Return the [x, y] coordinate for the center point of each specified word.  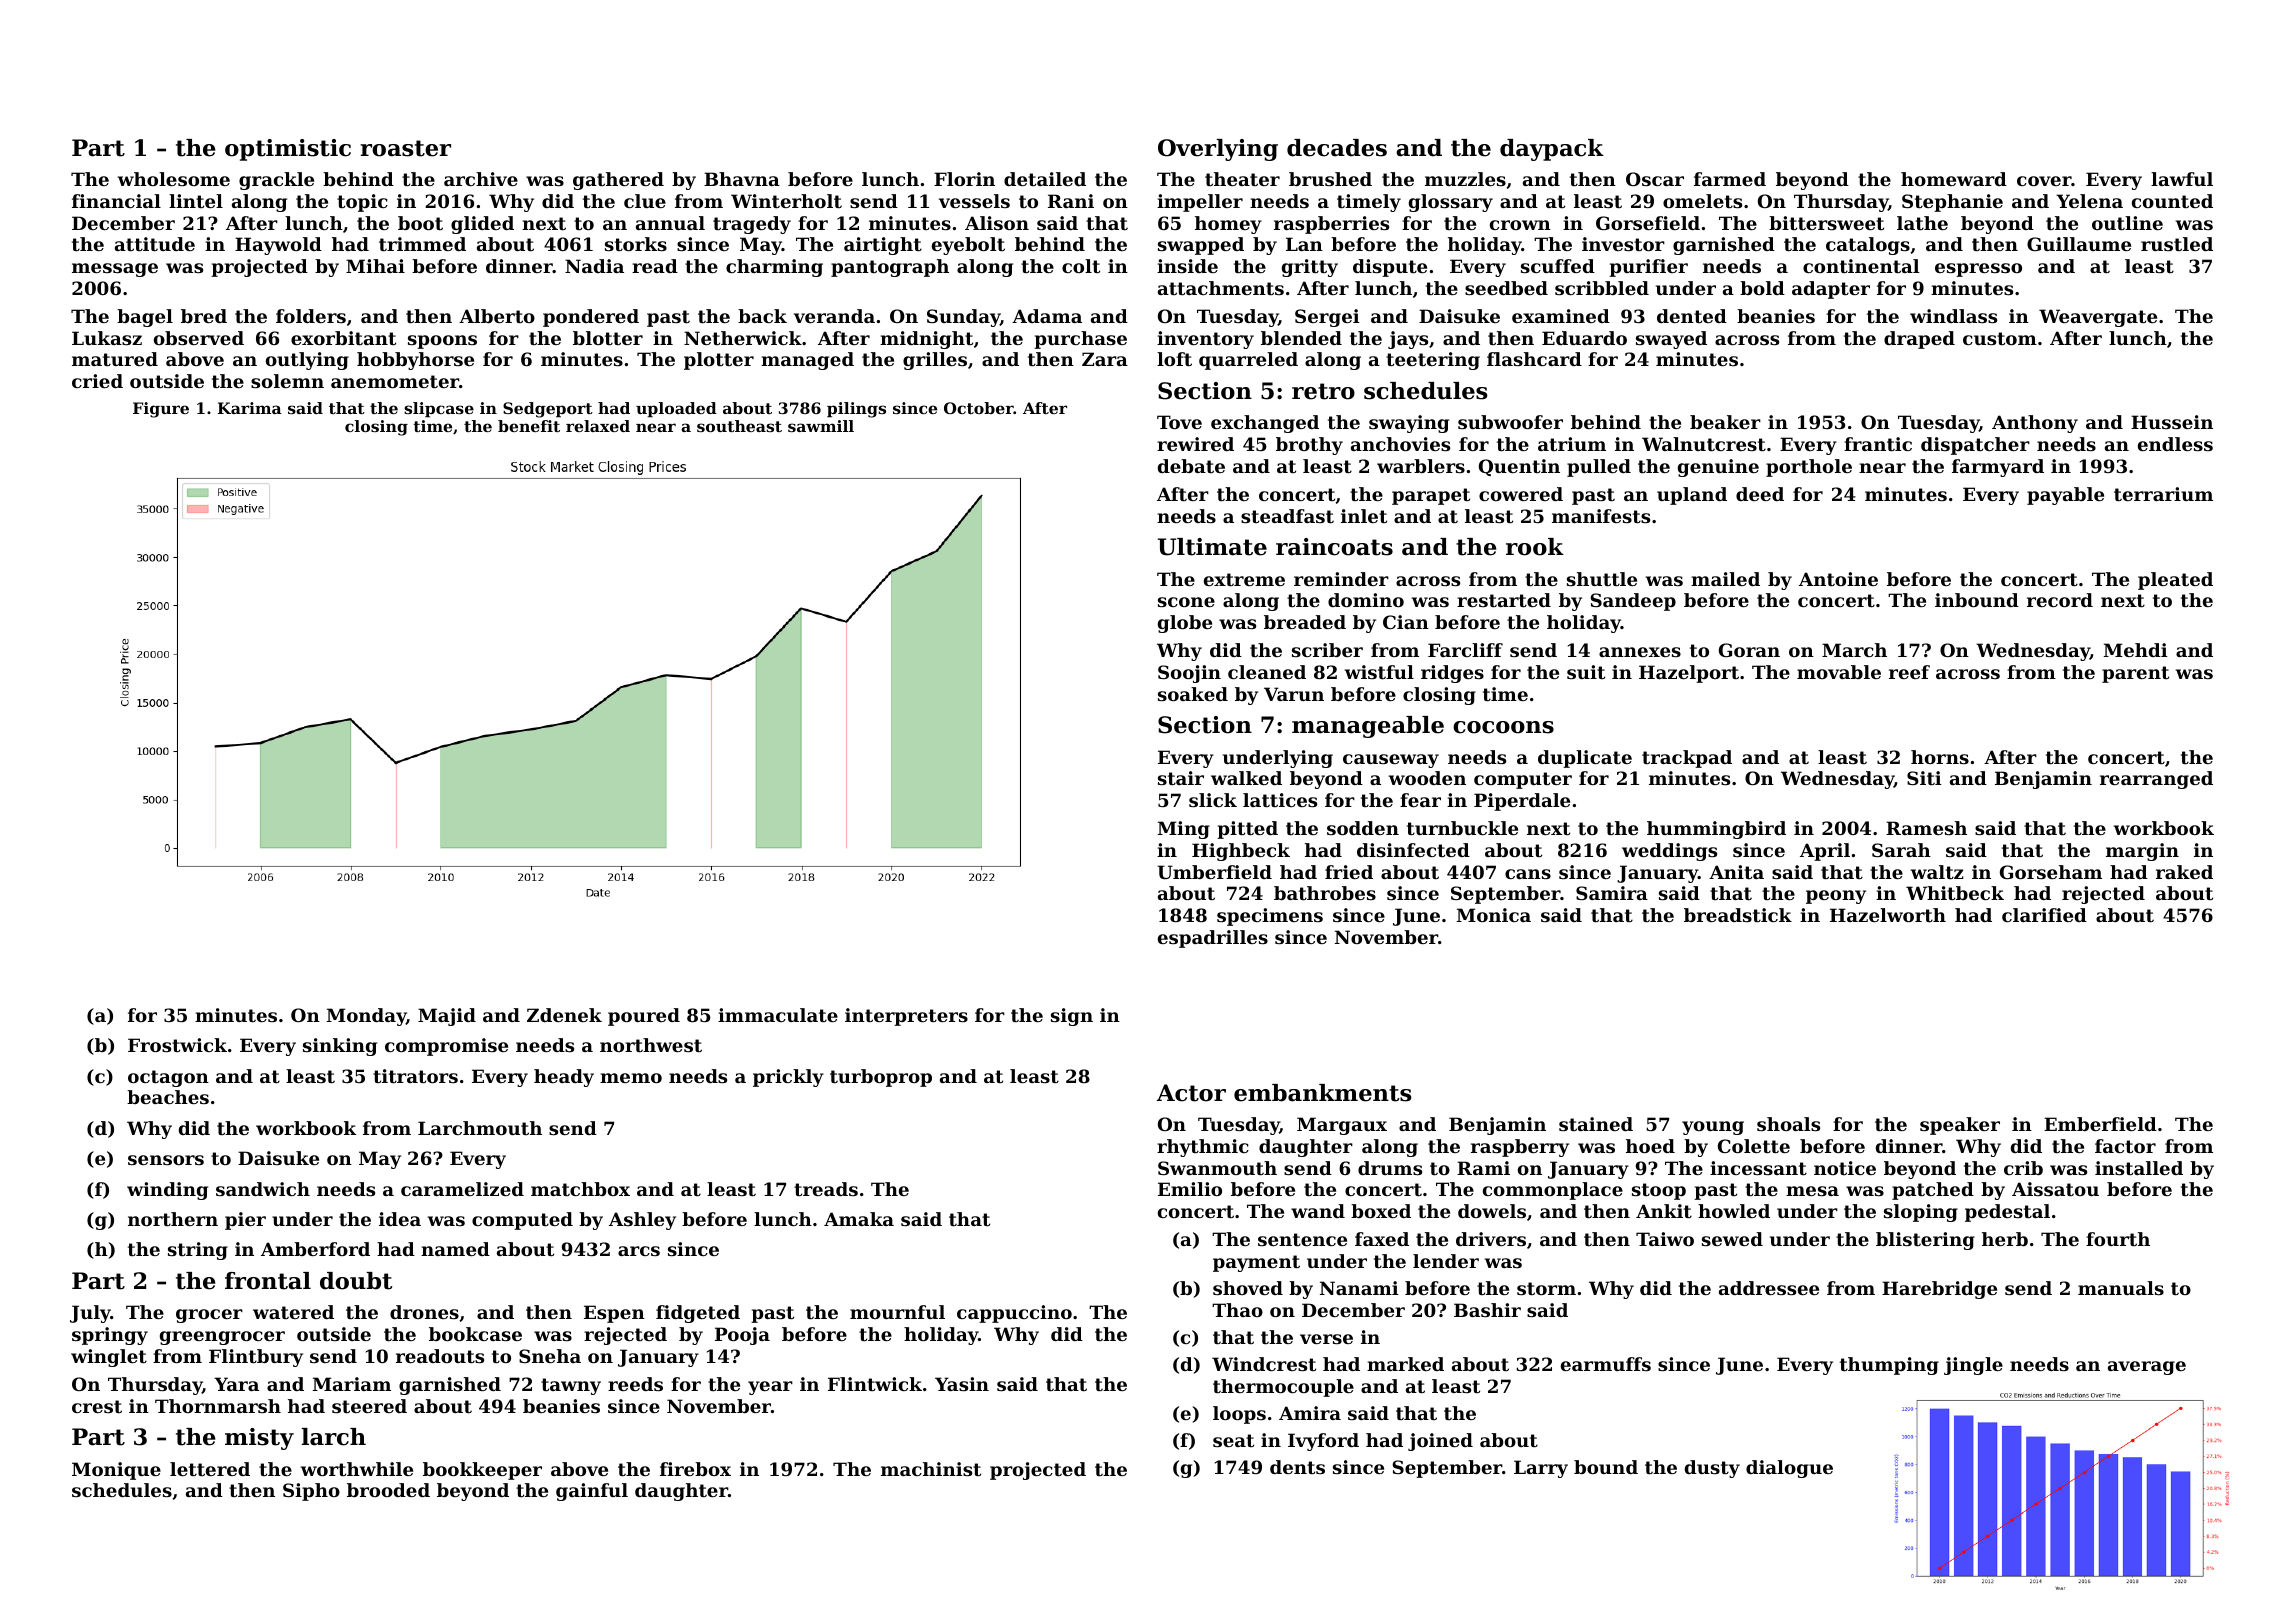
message [115, 270]
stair [1181, 778]
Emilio [1190, 1189]
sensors [166, 1160]
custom [2000, 338]
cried [97, 381]
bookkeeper [482, 1471]
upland [1692, 496]
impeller [1200, 203]
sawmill [821, 426]
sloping [1921, 1213]
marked [1405, 1364]
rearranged [2156, 780]
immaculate [778, 1015]
